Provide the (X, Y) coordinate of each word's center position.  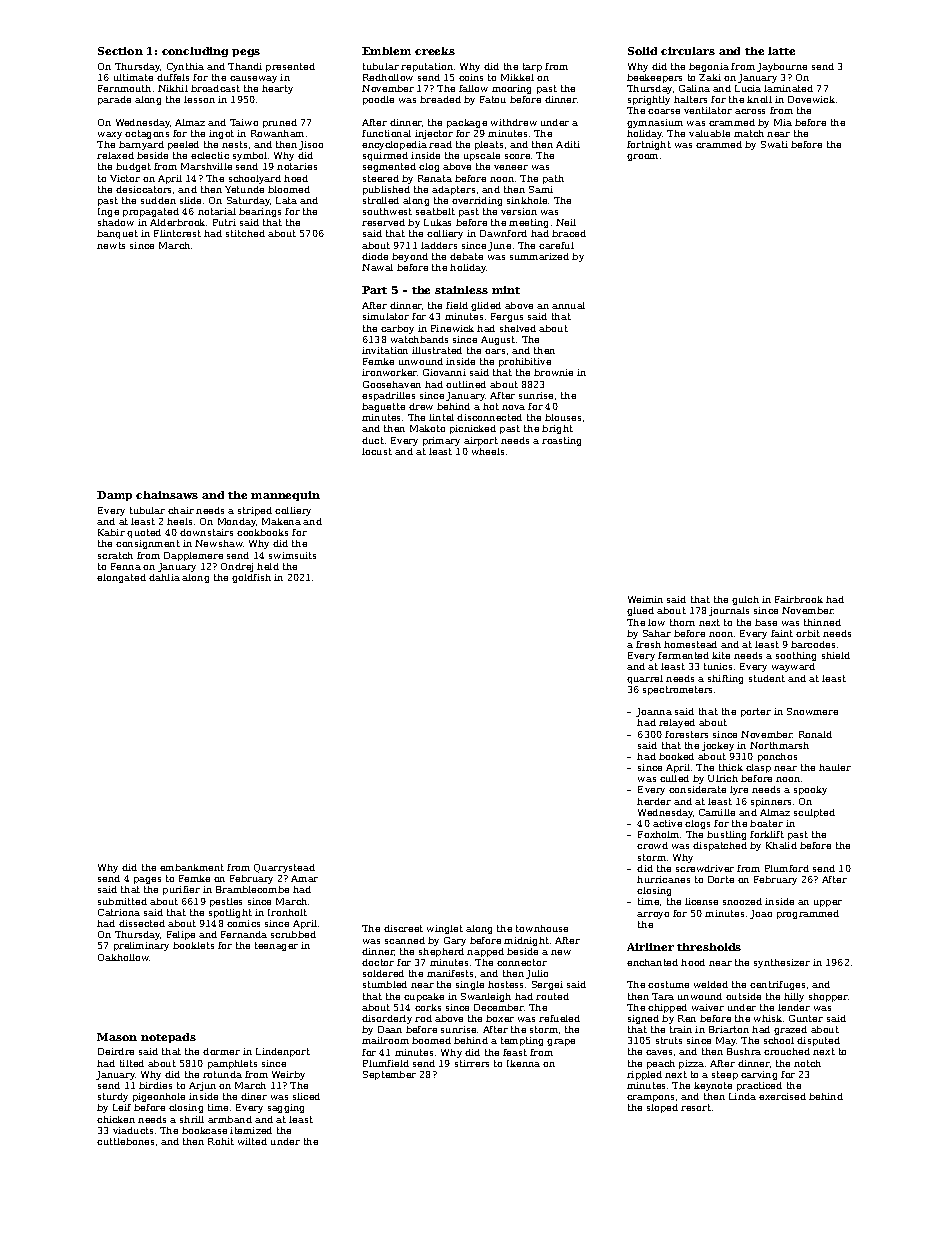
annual (568, 305)
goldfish (251, 578)
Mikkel (517, 77)
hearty (277, 89)
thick (731, 767)
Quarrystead (284, 868)
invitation (385, 350)
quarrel (645, 679)
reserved (383, 222)
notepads (168, 1038)
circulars (688, 51)
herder (654, 801)
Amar (304, 878)
